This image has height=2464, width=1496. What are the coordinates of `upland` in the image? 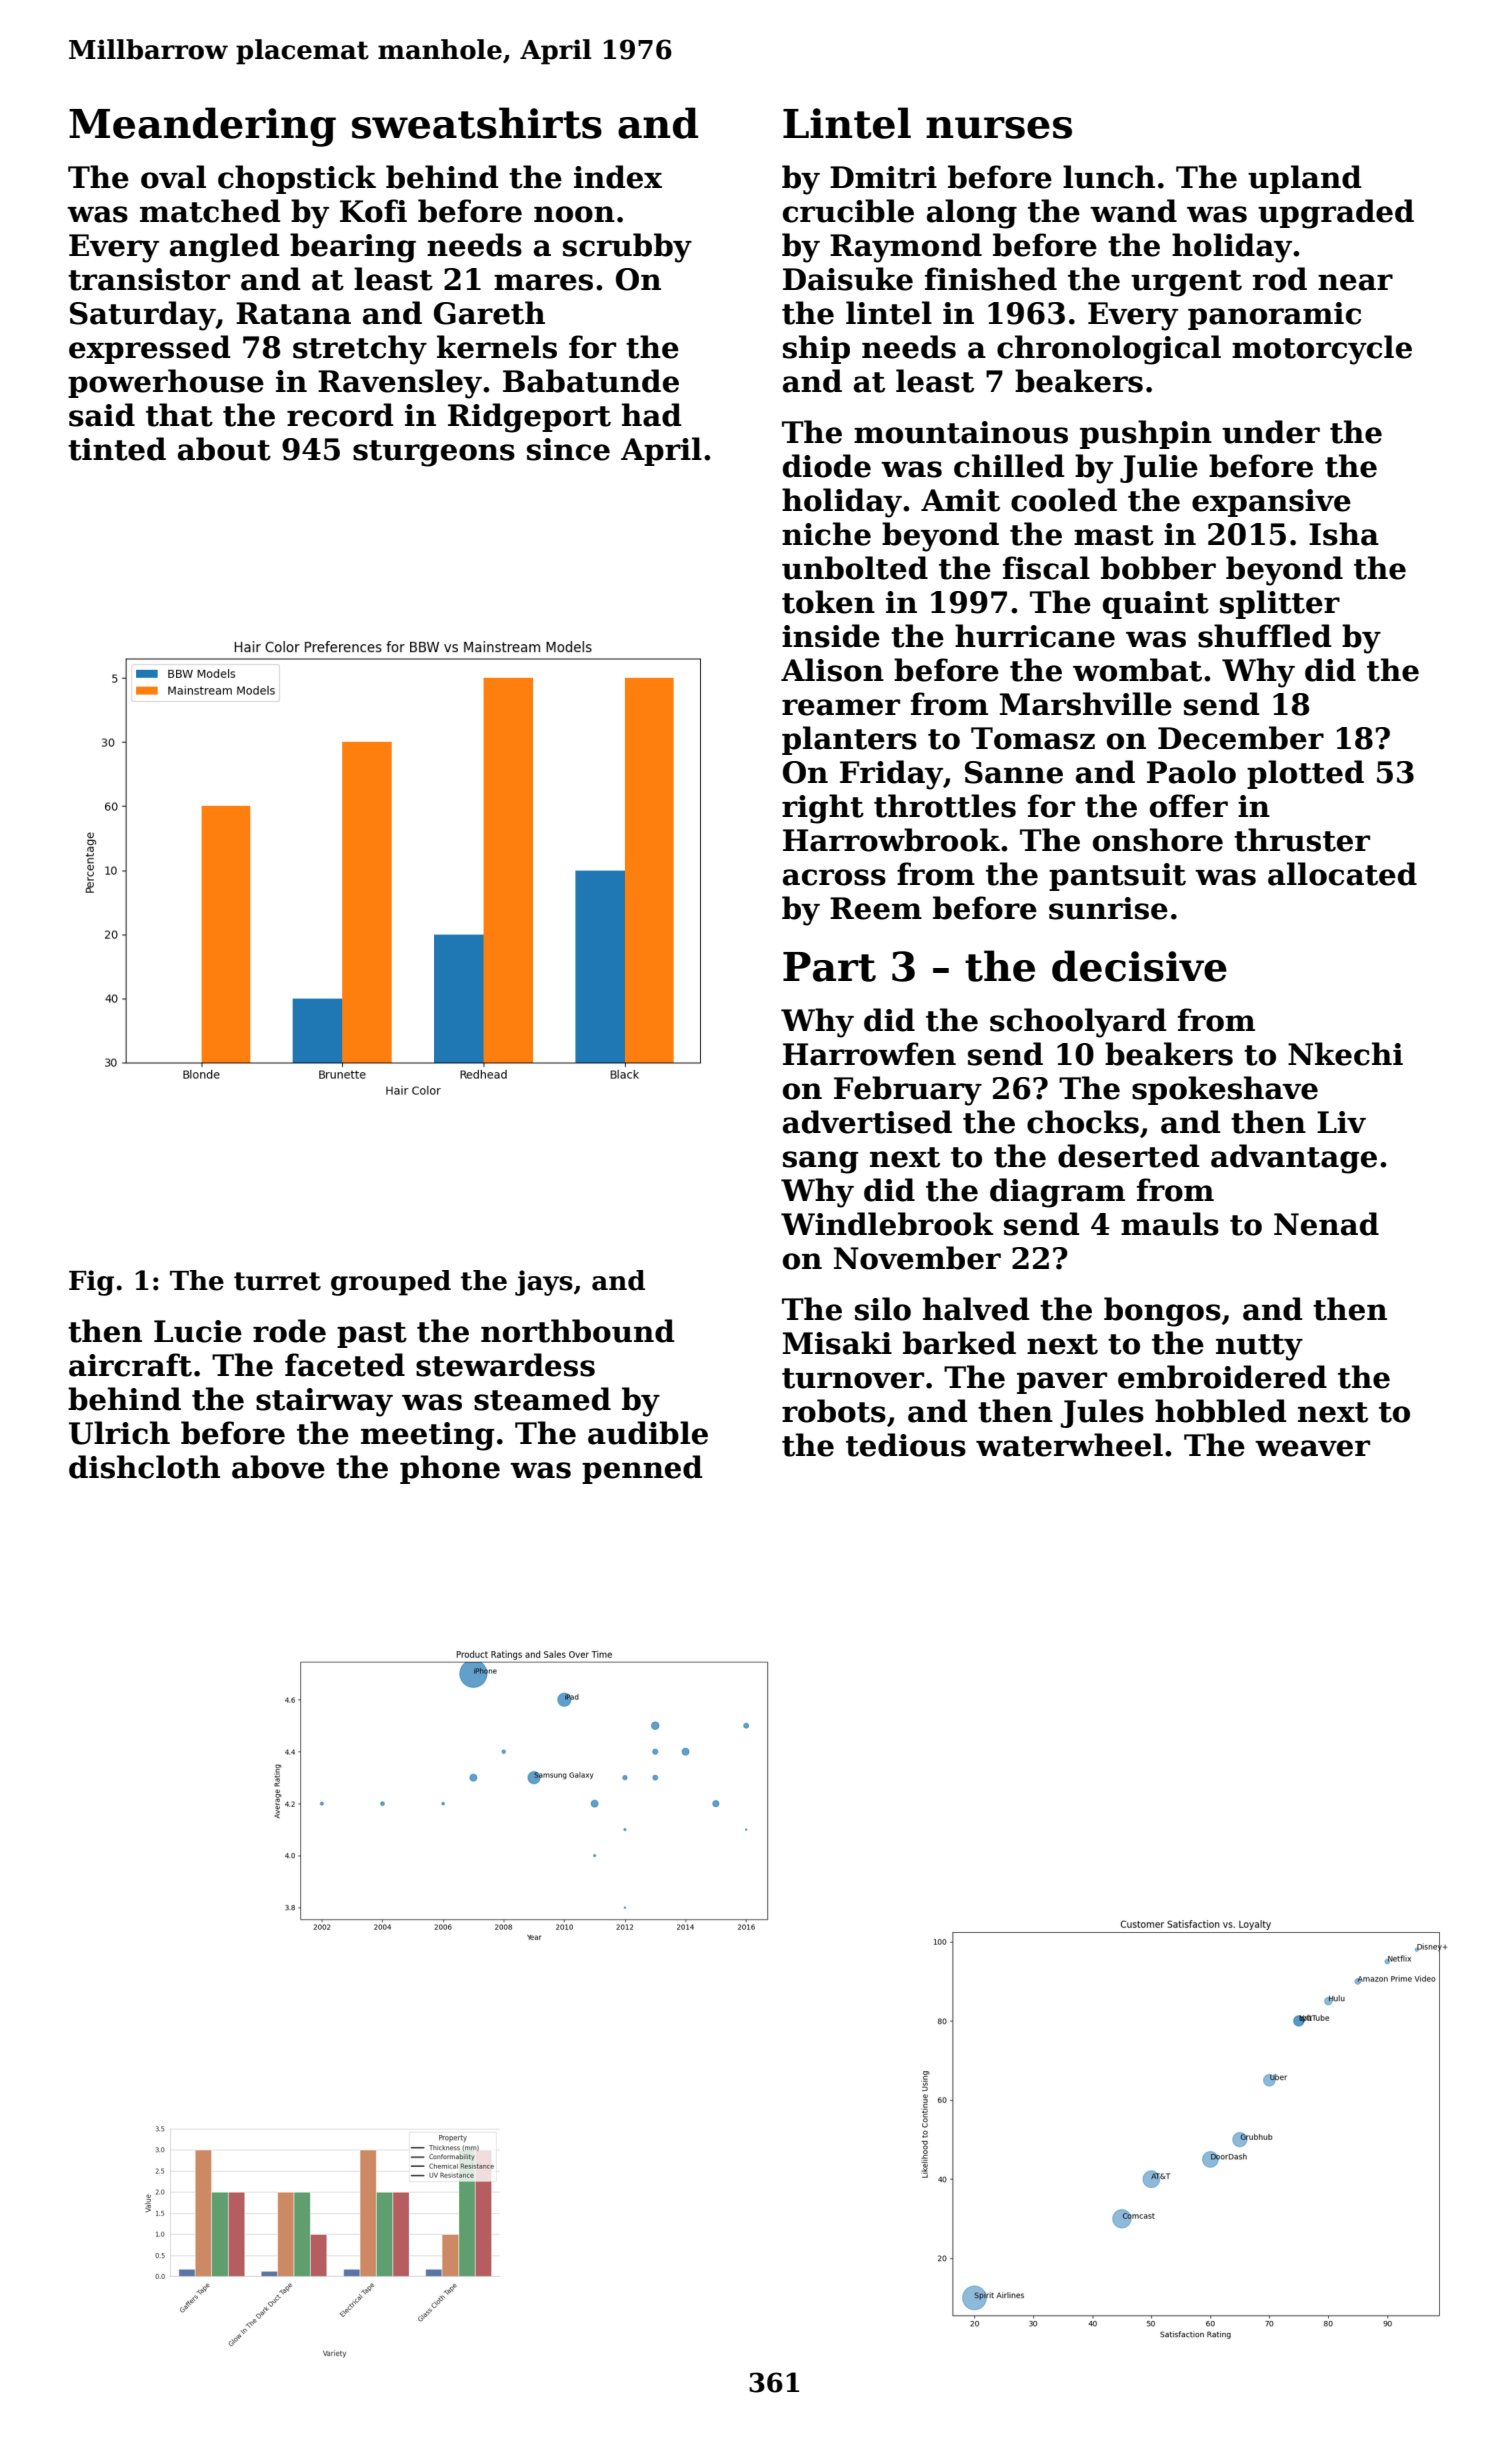 It's located at (1305, 179).
